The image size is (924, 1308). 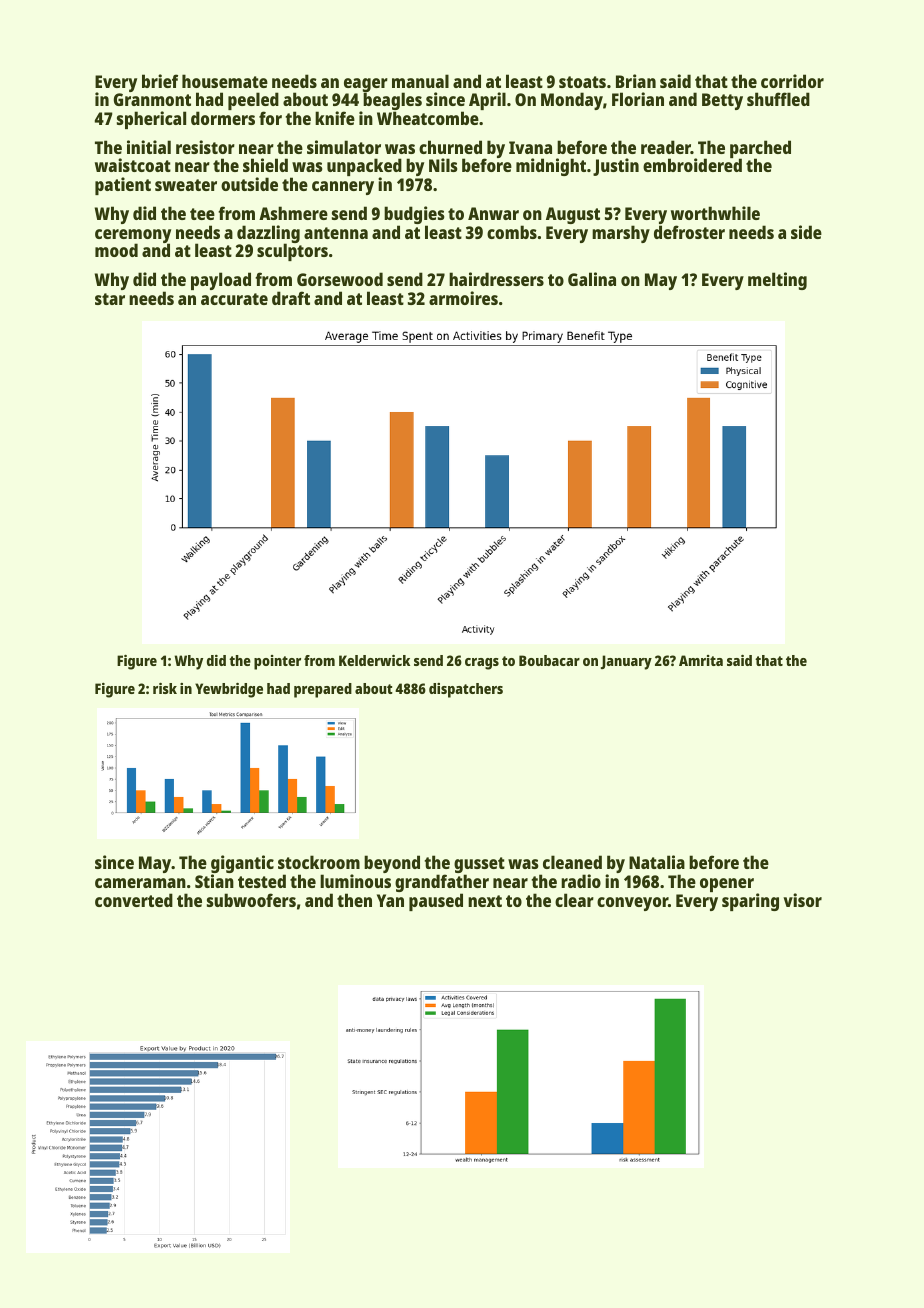 I want to click on next, so click(x=485, y=901).
